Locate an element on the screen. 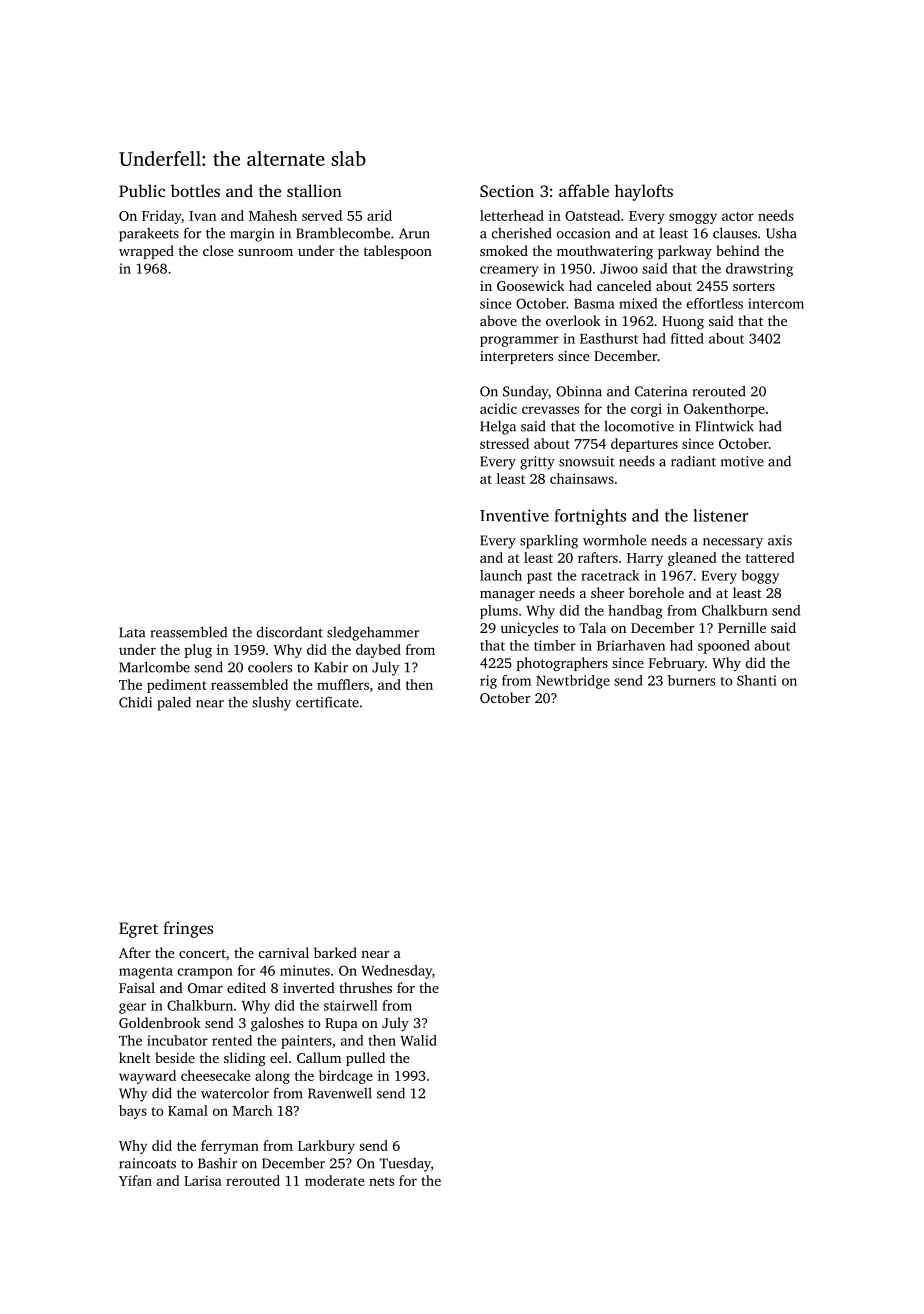 The height and width of the screenshot is (1314, 924). plug is located at coordinates (198, 651).
